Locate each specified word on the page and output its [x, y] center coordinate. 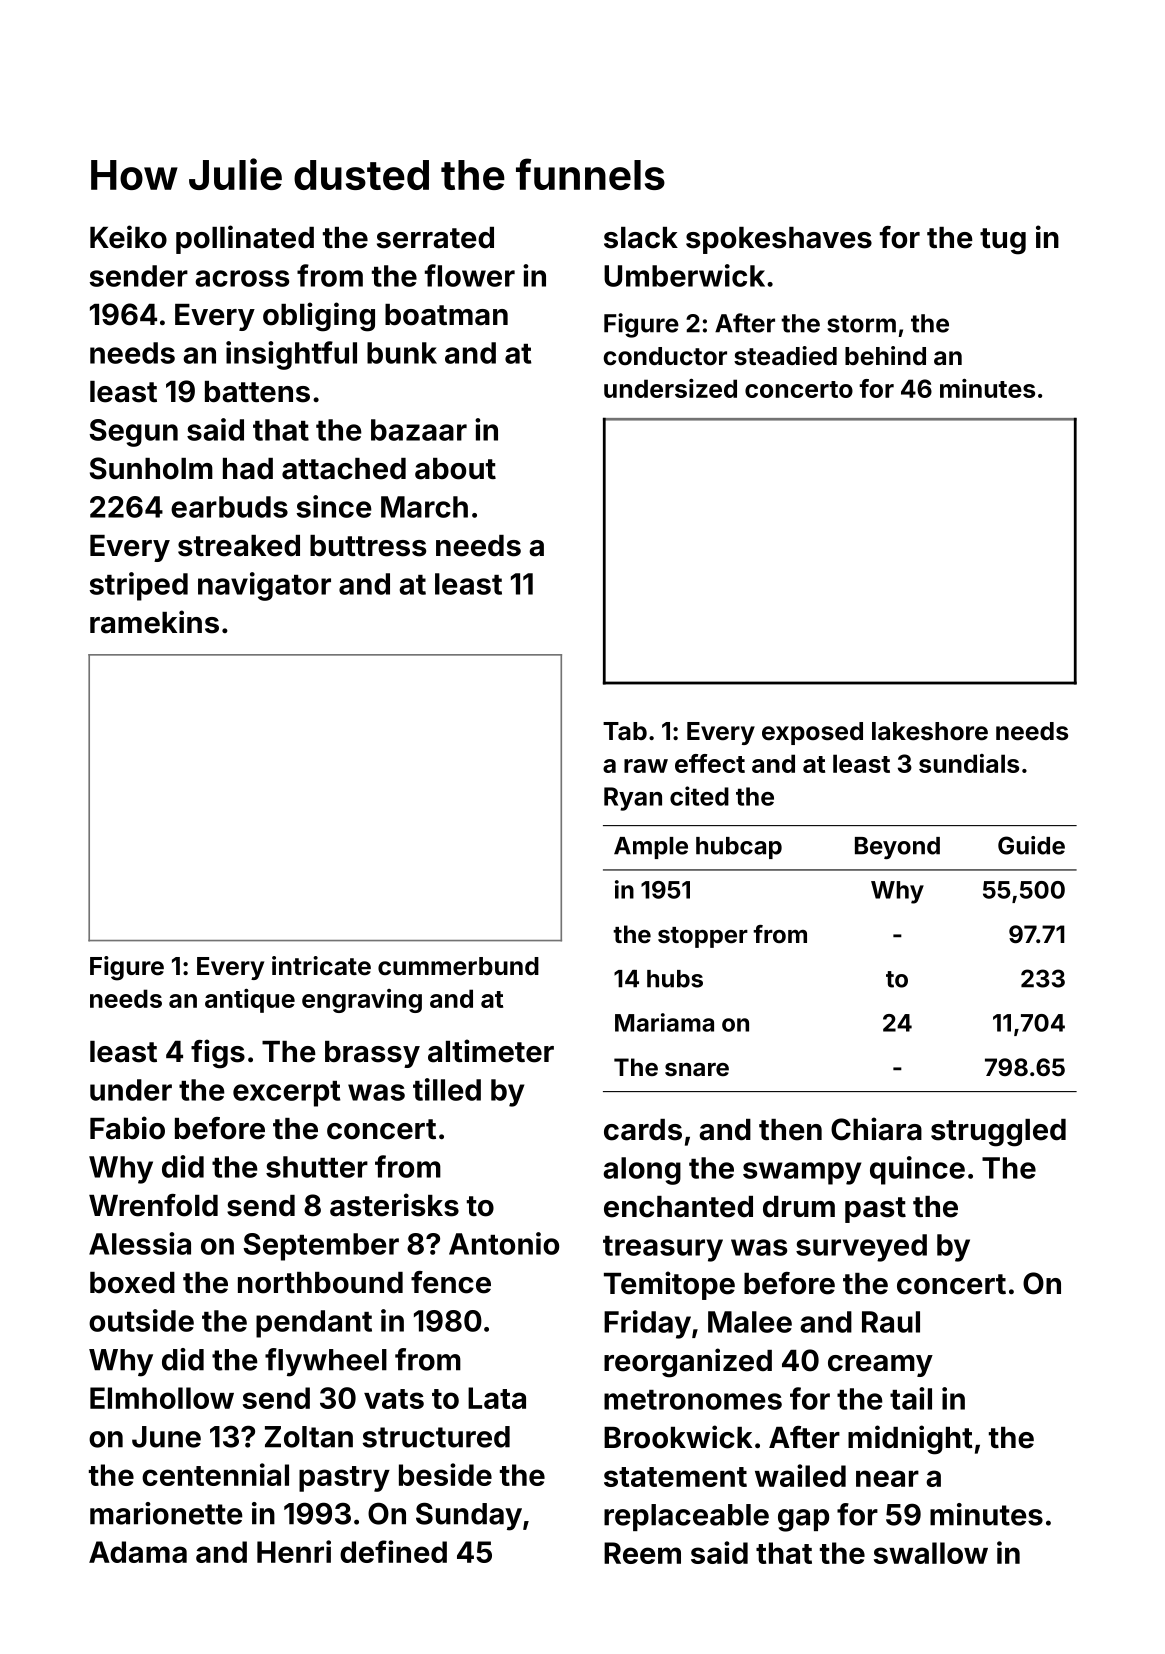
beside [445, 1474]
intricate [321, 966]
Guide [1031, 845]
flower [470, 275]
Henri [294, 1551]
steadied [785, 356]
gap [803, 1520]
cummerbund [458, 966]
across [242, 278]
